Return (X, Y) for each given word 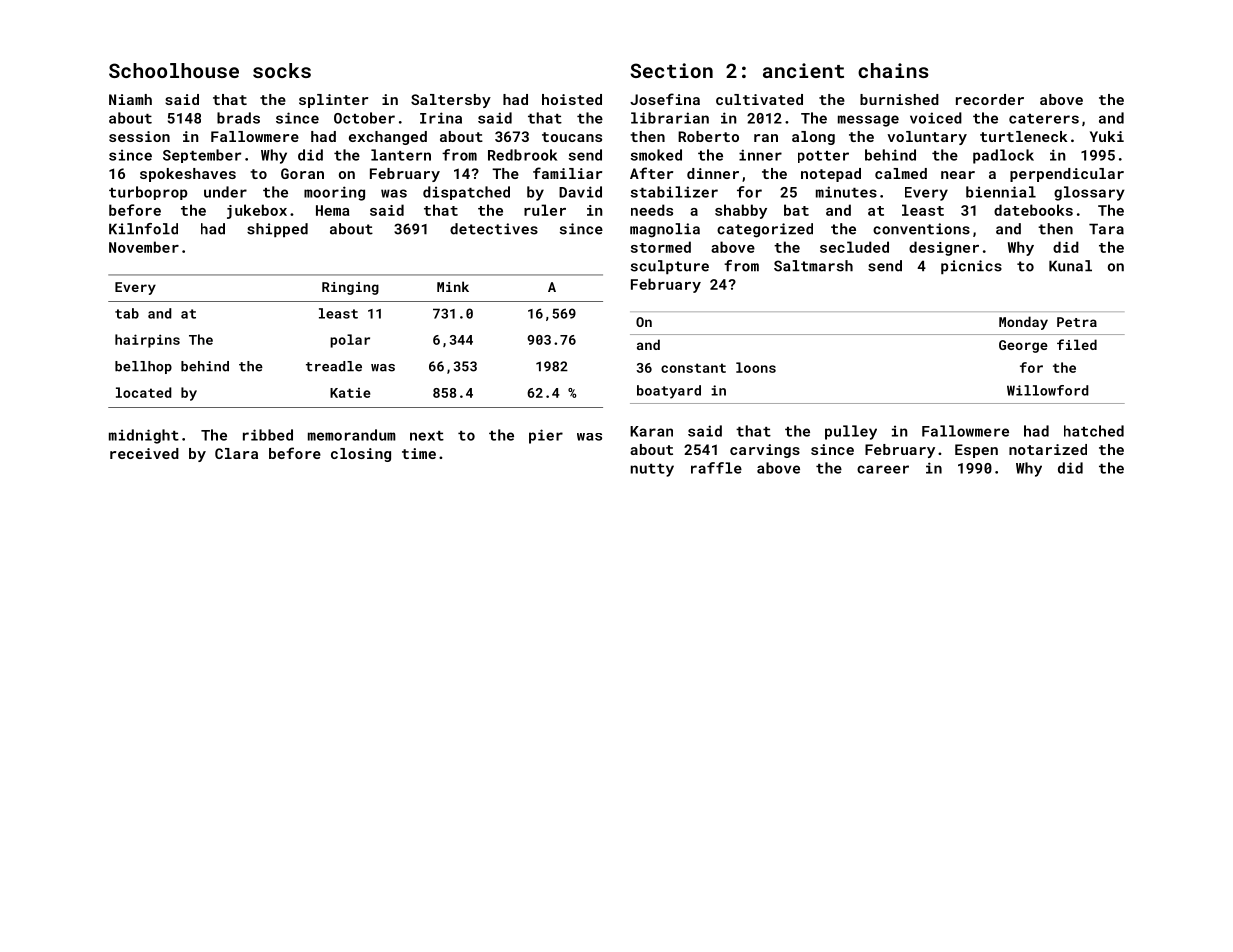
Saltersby (451, 101)
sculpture (670, 267)
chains (893, 70)
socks (282, 70)
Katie (350, 393)
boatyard (669, 392)
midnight (144, 436)
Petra (1077, 322)
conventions (921, 229)
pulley (851, 432)
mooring (334, 193)
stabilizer (674, 192)
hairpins (147, 341)
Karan (651, 431)
